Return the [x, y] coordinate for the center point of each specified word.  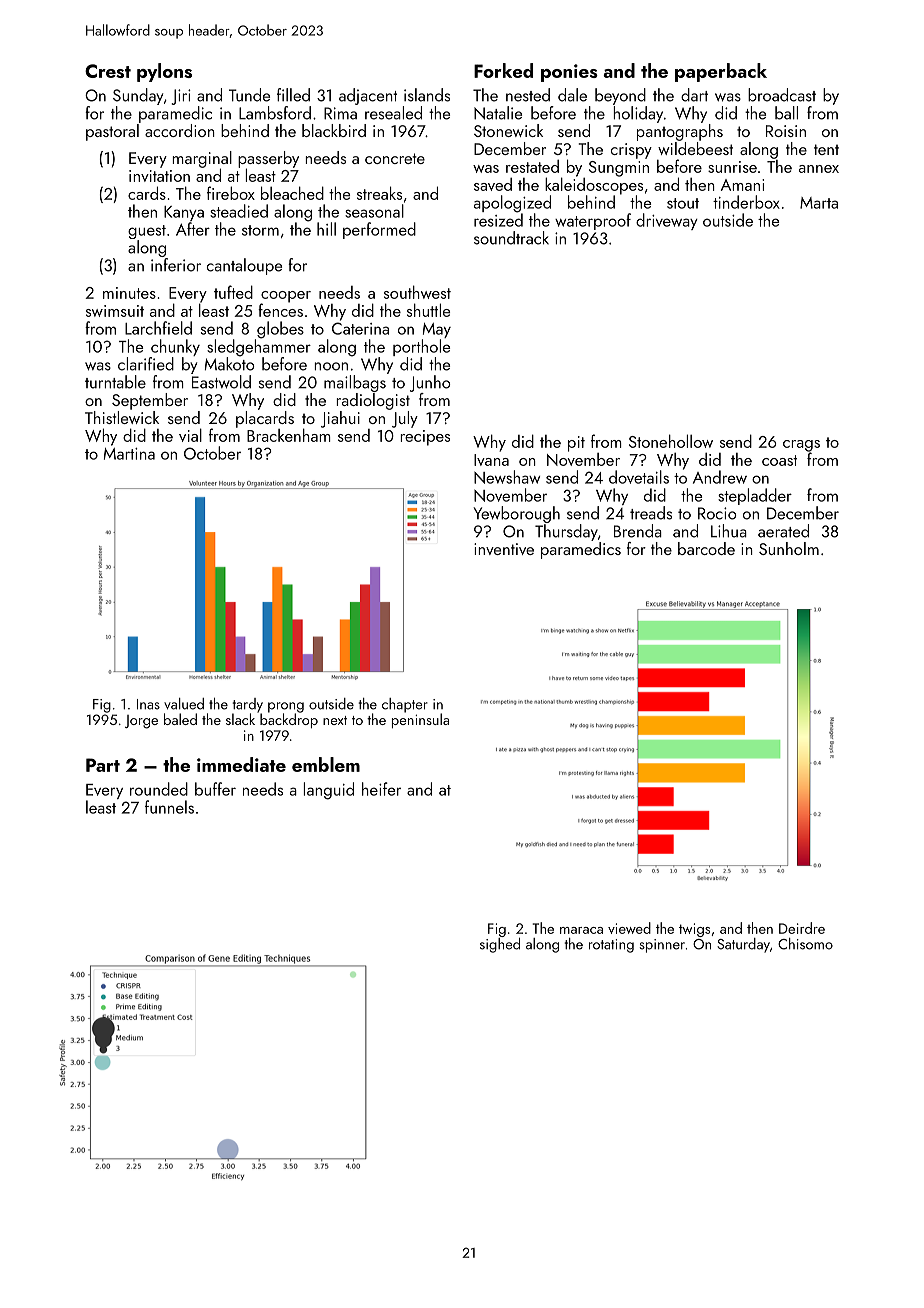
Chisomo [805, 944]
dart [694, 95]
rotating [611, 946]
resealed [393, 113]
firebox [231, 193]
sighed [500, 945]
